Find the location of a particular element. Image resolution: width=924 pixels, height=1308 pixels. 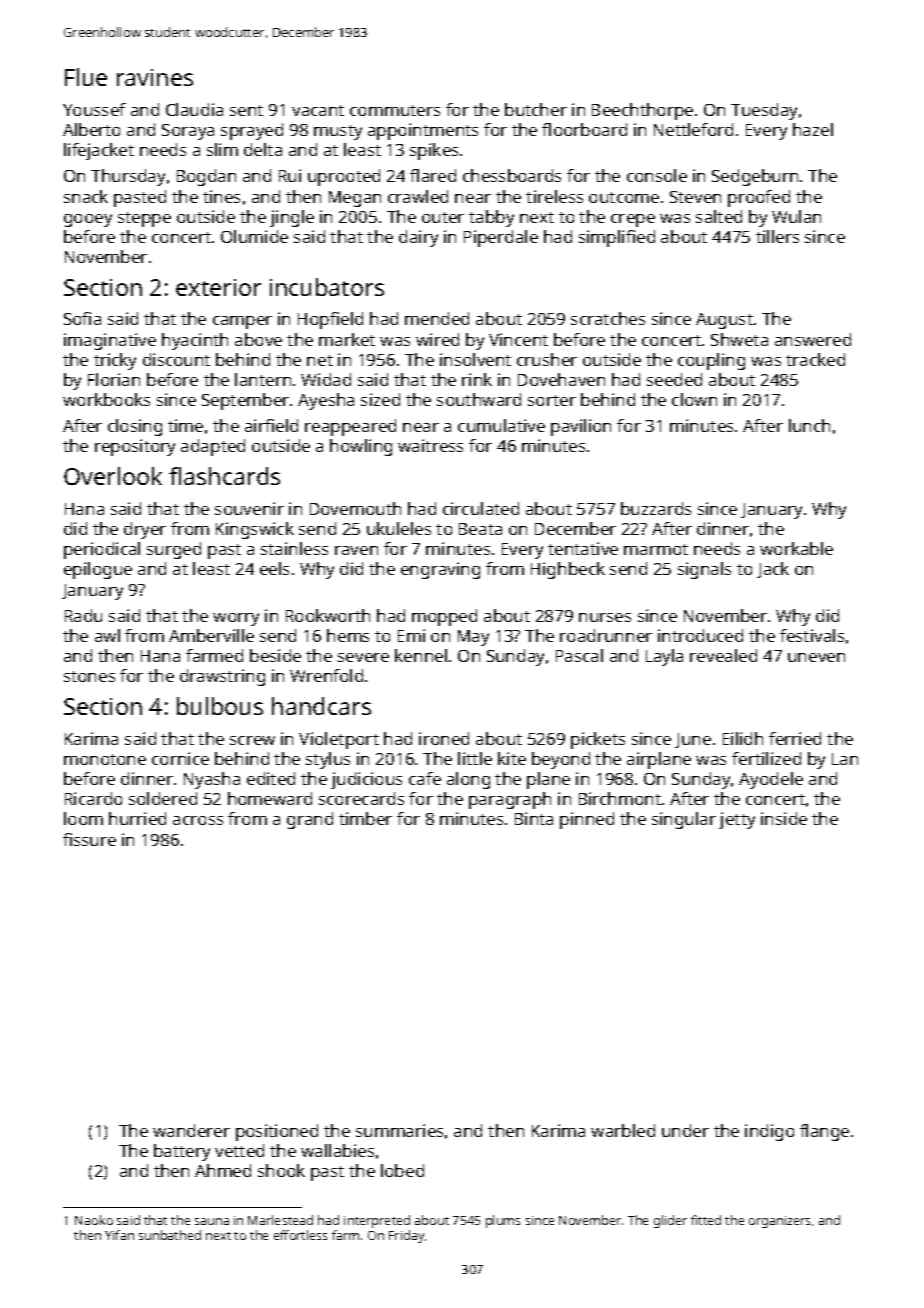

repository is located at coordinates (135, 447).
